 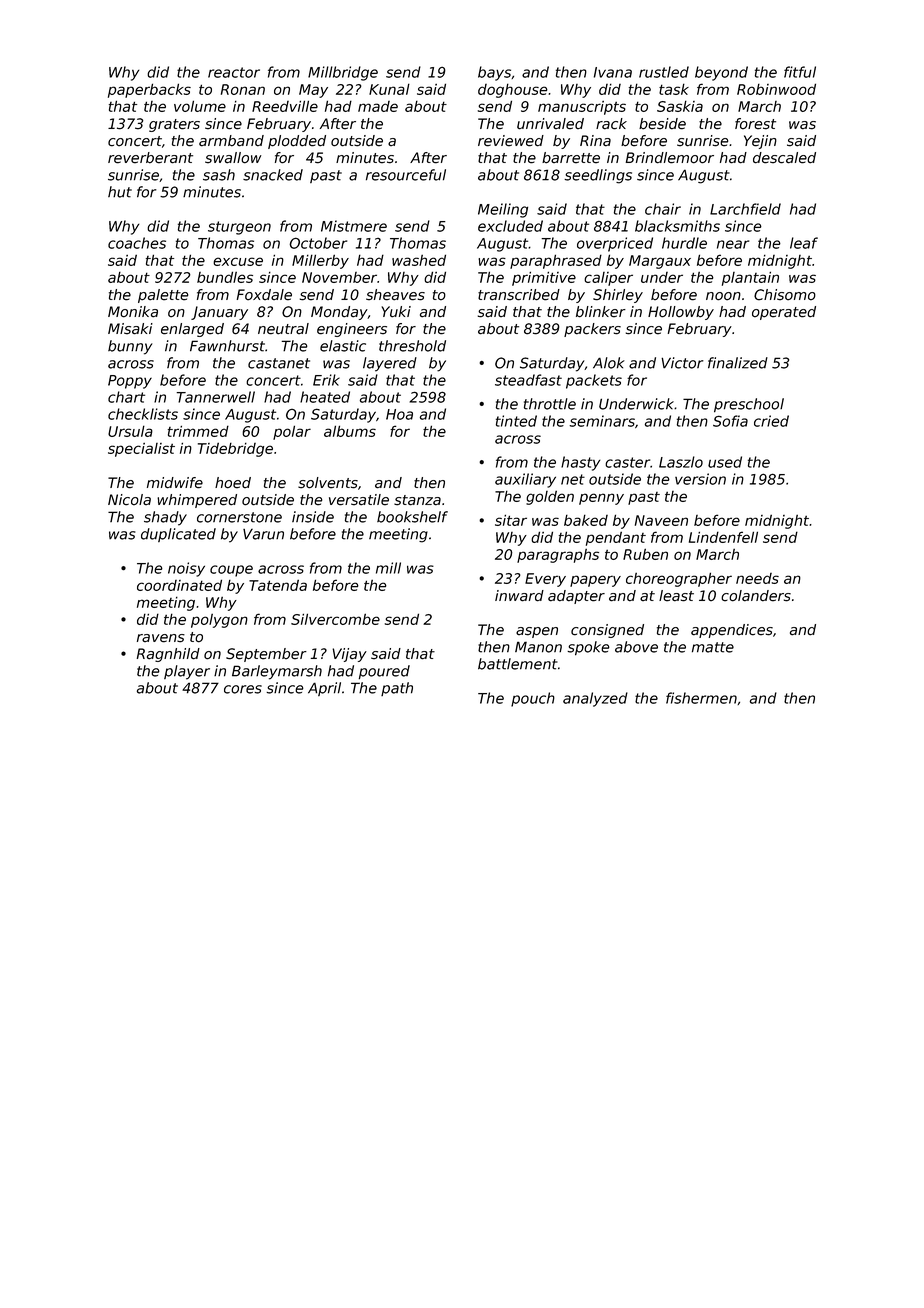 What do you see at coordinates (682, 363) in the image?
I see `Victor` at bounding box center [682, 363].
